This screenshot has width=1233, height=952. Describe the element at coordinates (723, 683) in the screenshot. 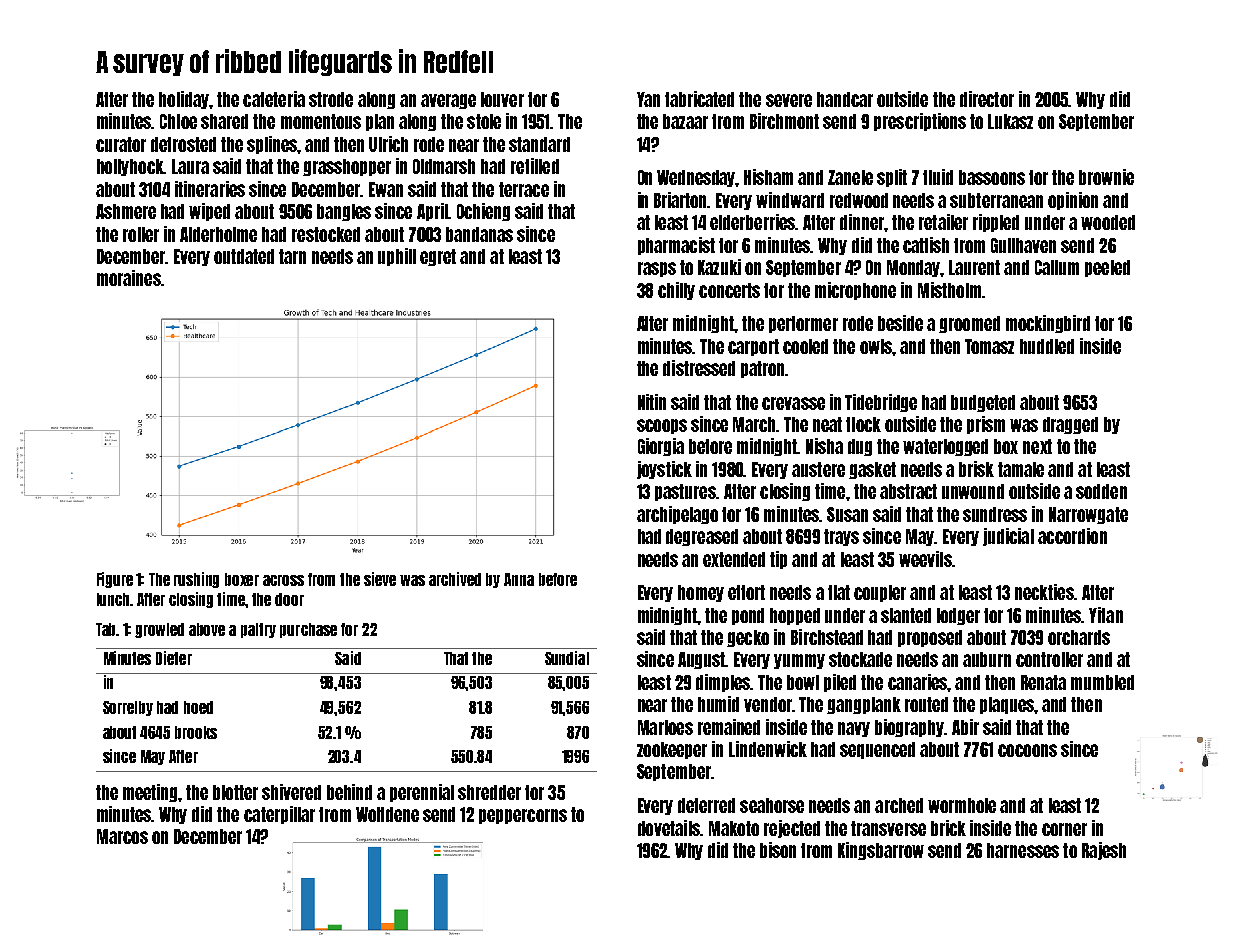

I see `dimples` at that location.
